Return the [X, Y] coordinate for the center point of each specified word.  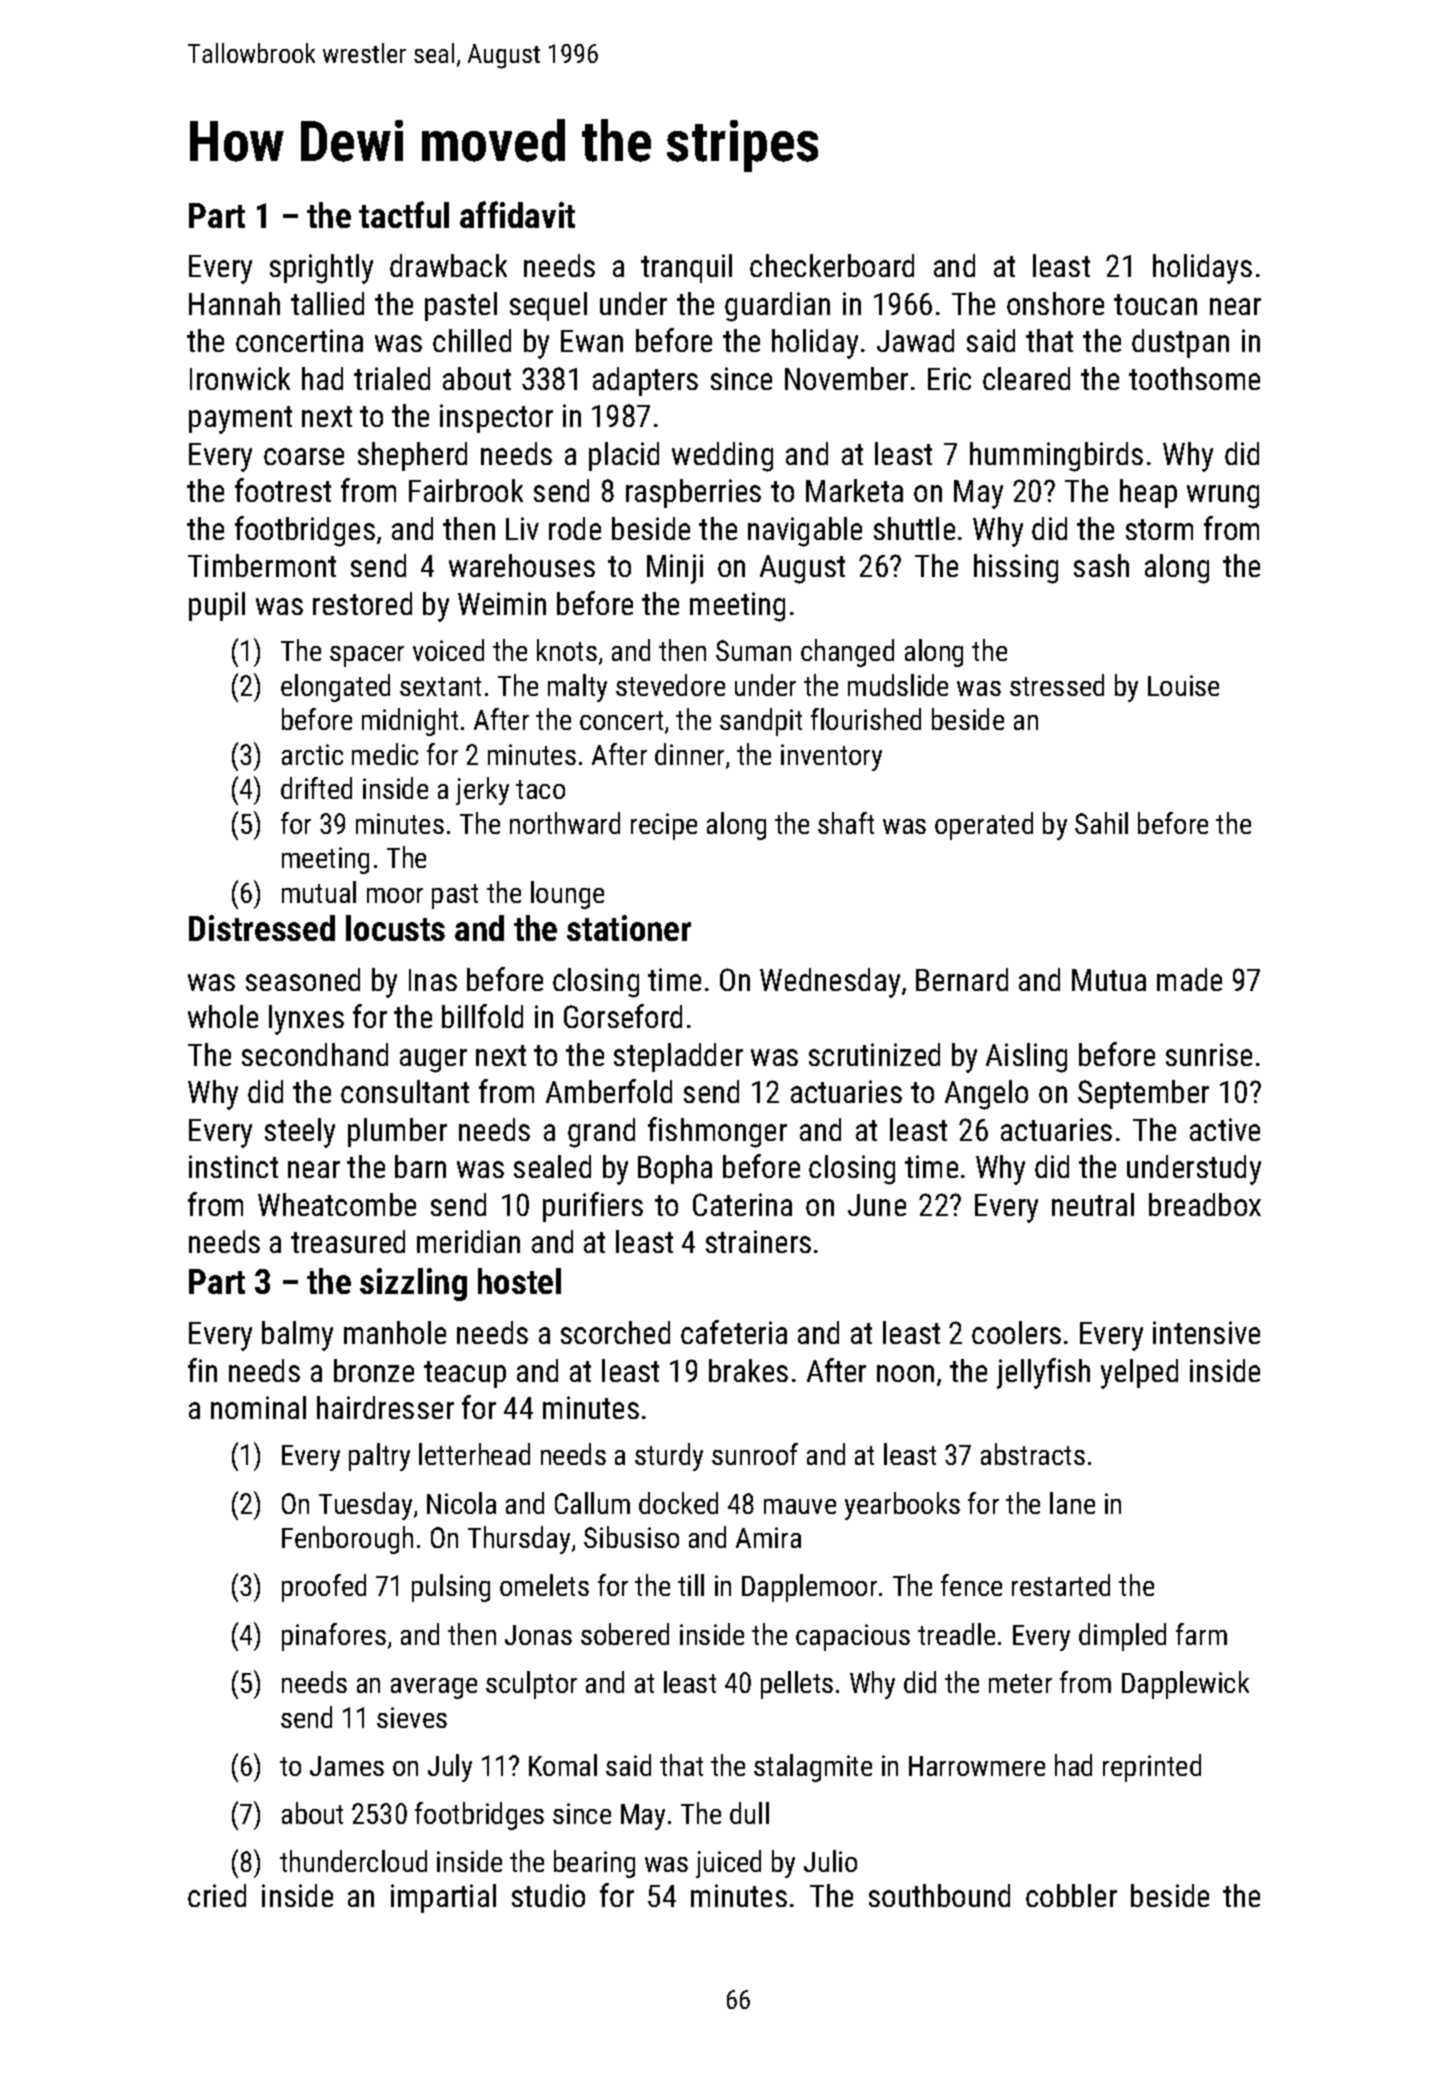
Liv [522, 528]
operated [984, 826]
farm [1201, 1634]
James [347, 1766]
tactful [404, 214]
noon [905, 1373]
